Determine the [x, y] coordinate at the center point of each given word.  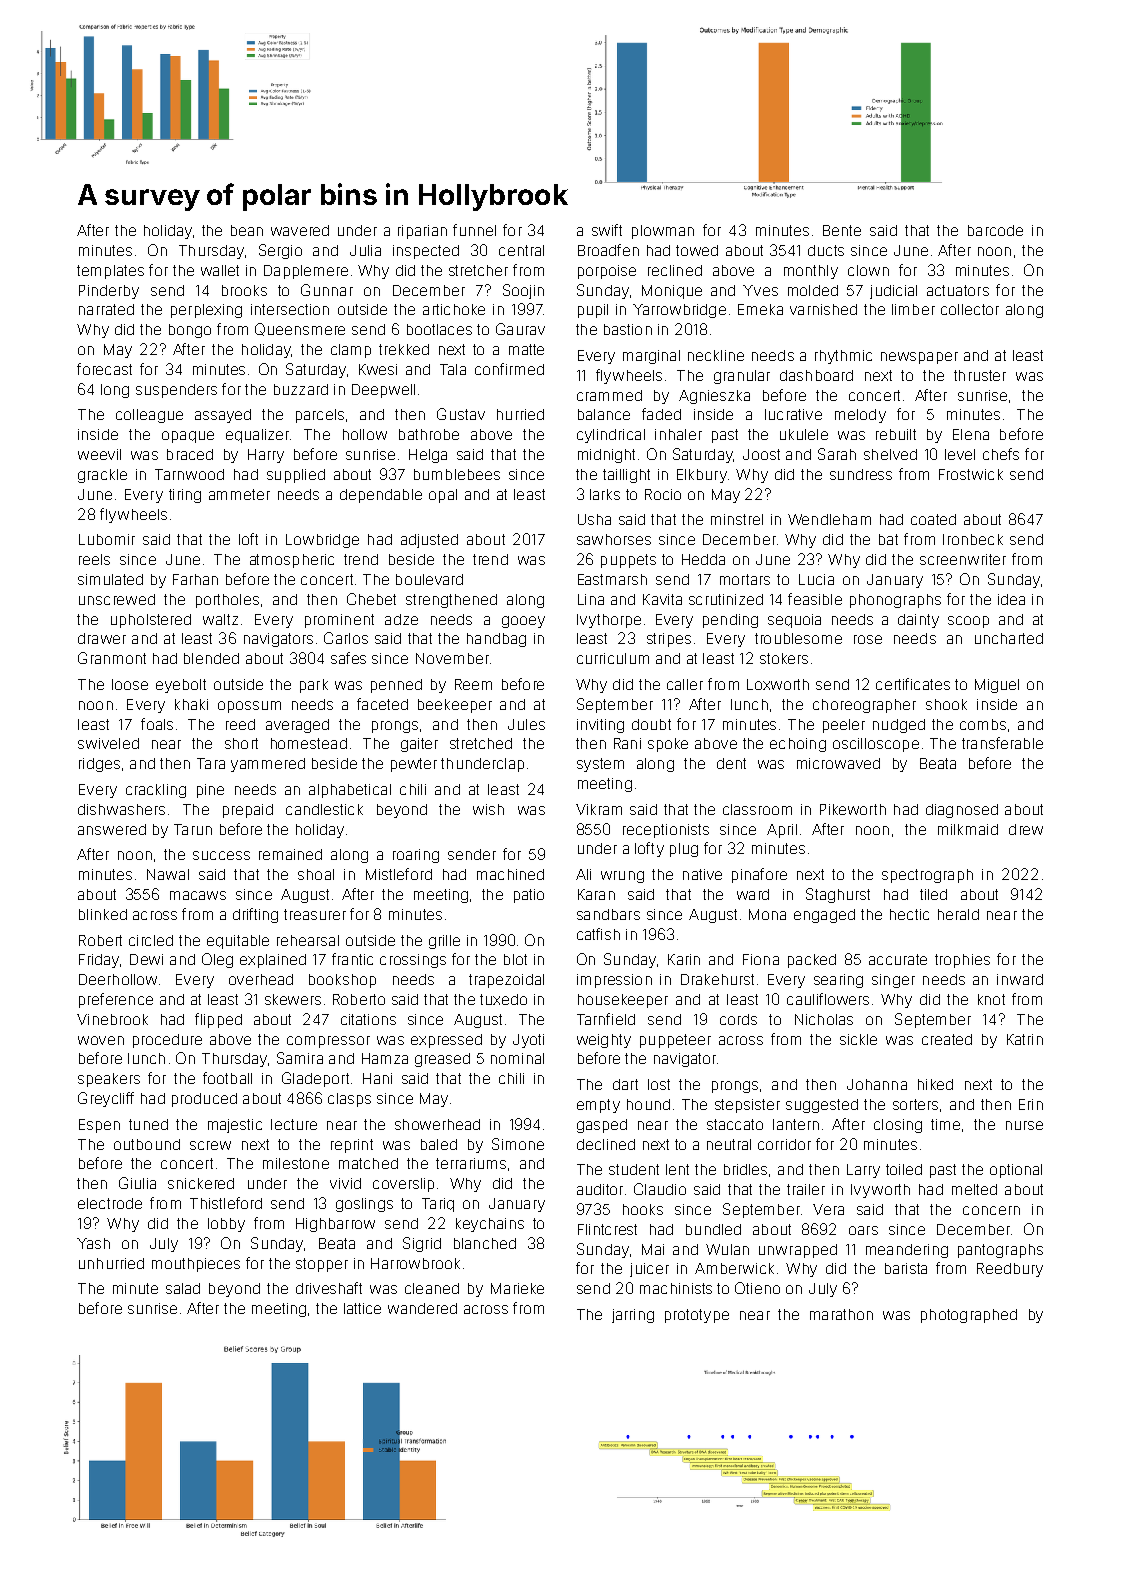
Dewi [146, 959]
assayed [223, 416]
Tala [453, 369]
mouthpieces [196, 1265]
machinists [676, 1288]
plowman [663, 232]
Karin [684, 959]
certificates [913, 684]
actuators [958, 290]
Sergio [280, 251]
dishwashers [121, 809]
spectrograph [927, 876]
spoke [668, 745]
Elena [971, 434]
